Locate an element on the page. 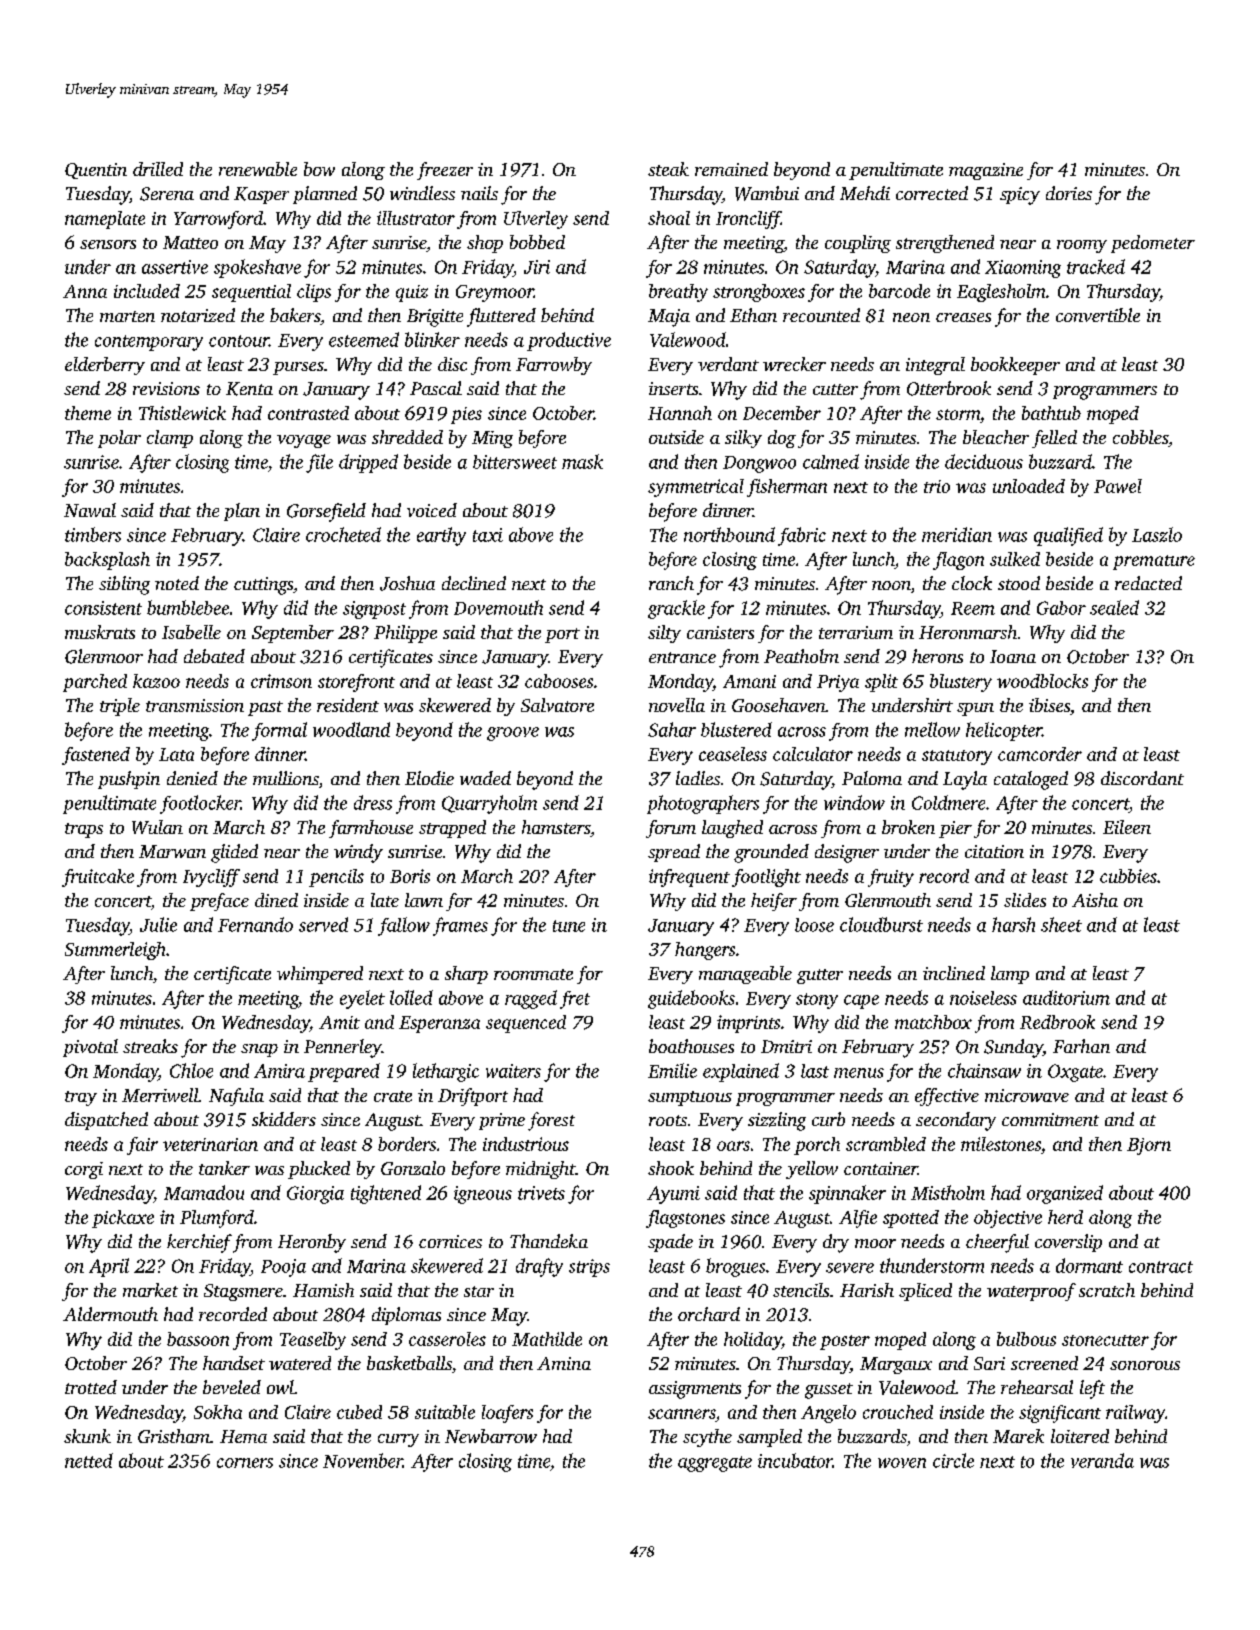 The image size is (1260, 1630). Mamadou is located at coordinates (204, 1192).
